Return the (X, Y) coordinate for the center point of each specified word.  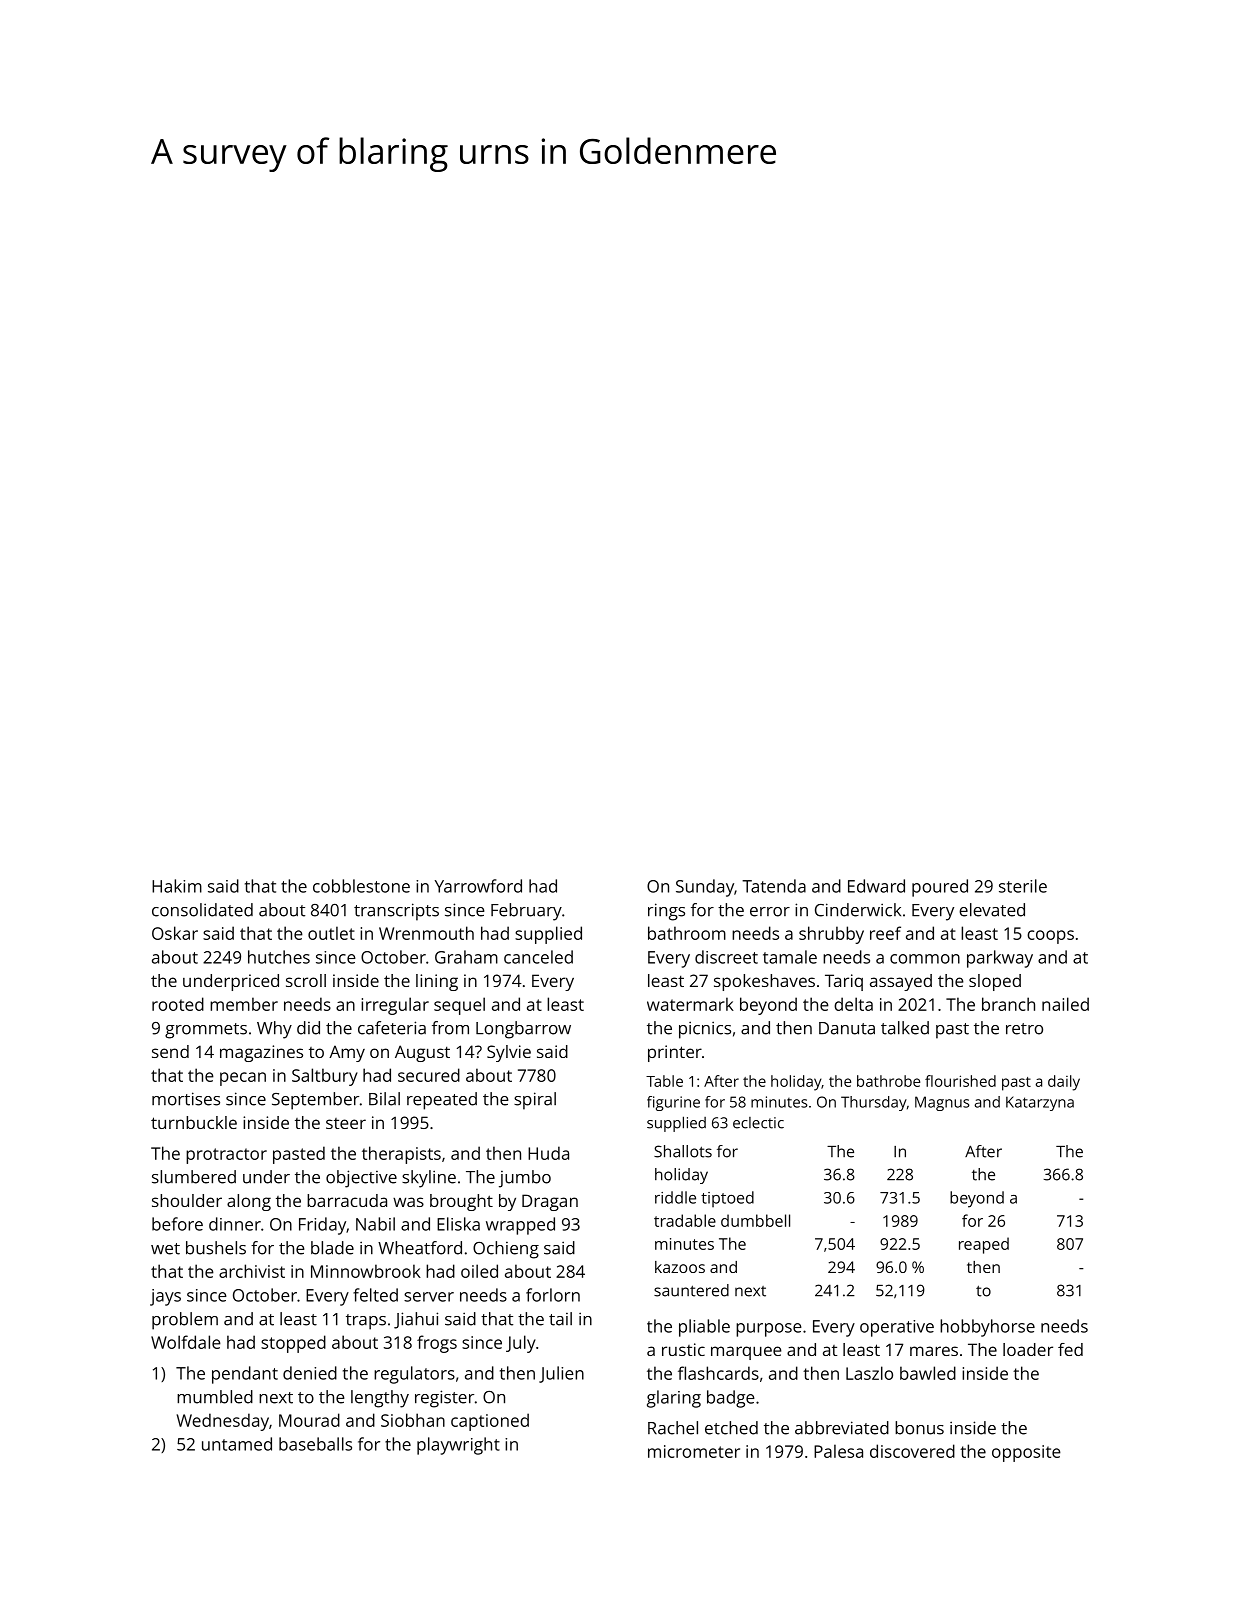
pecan (243, 1079)
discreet (726, 957)
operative (897, 1328)
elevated (992, 910)
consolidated (202, 910)
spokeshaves (764, 982)
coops (1050, 937)
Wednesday (223, 1422)
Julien (561, 1374)
